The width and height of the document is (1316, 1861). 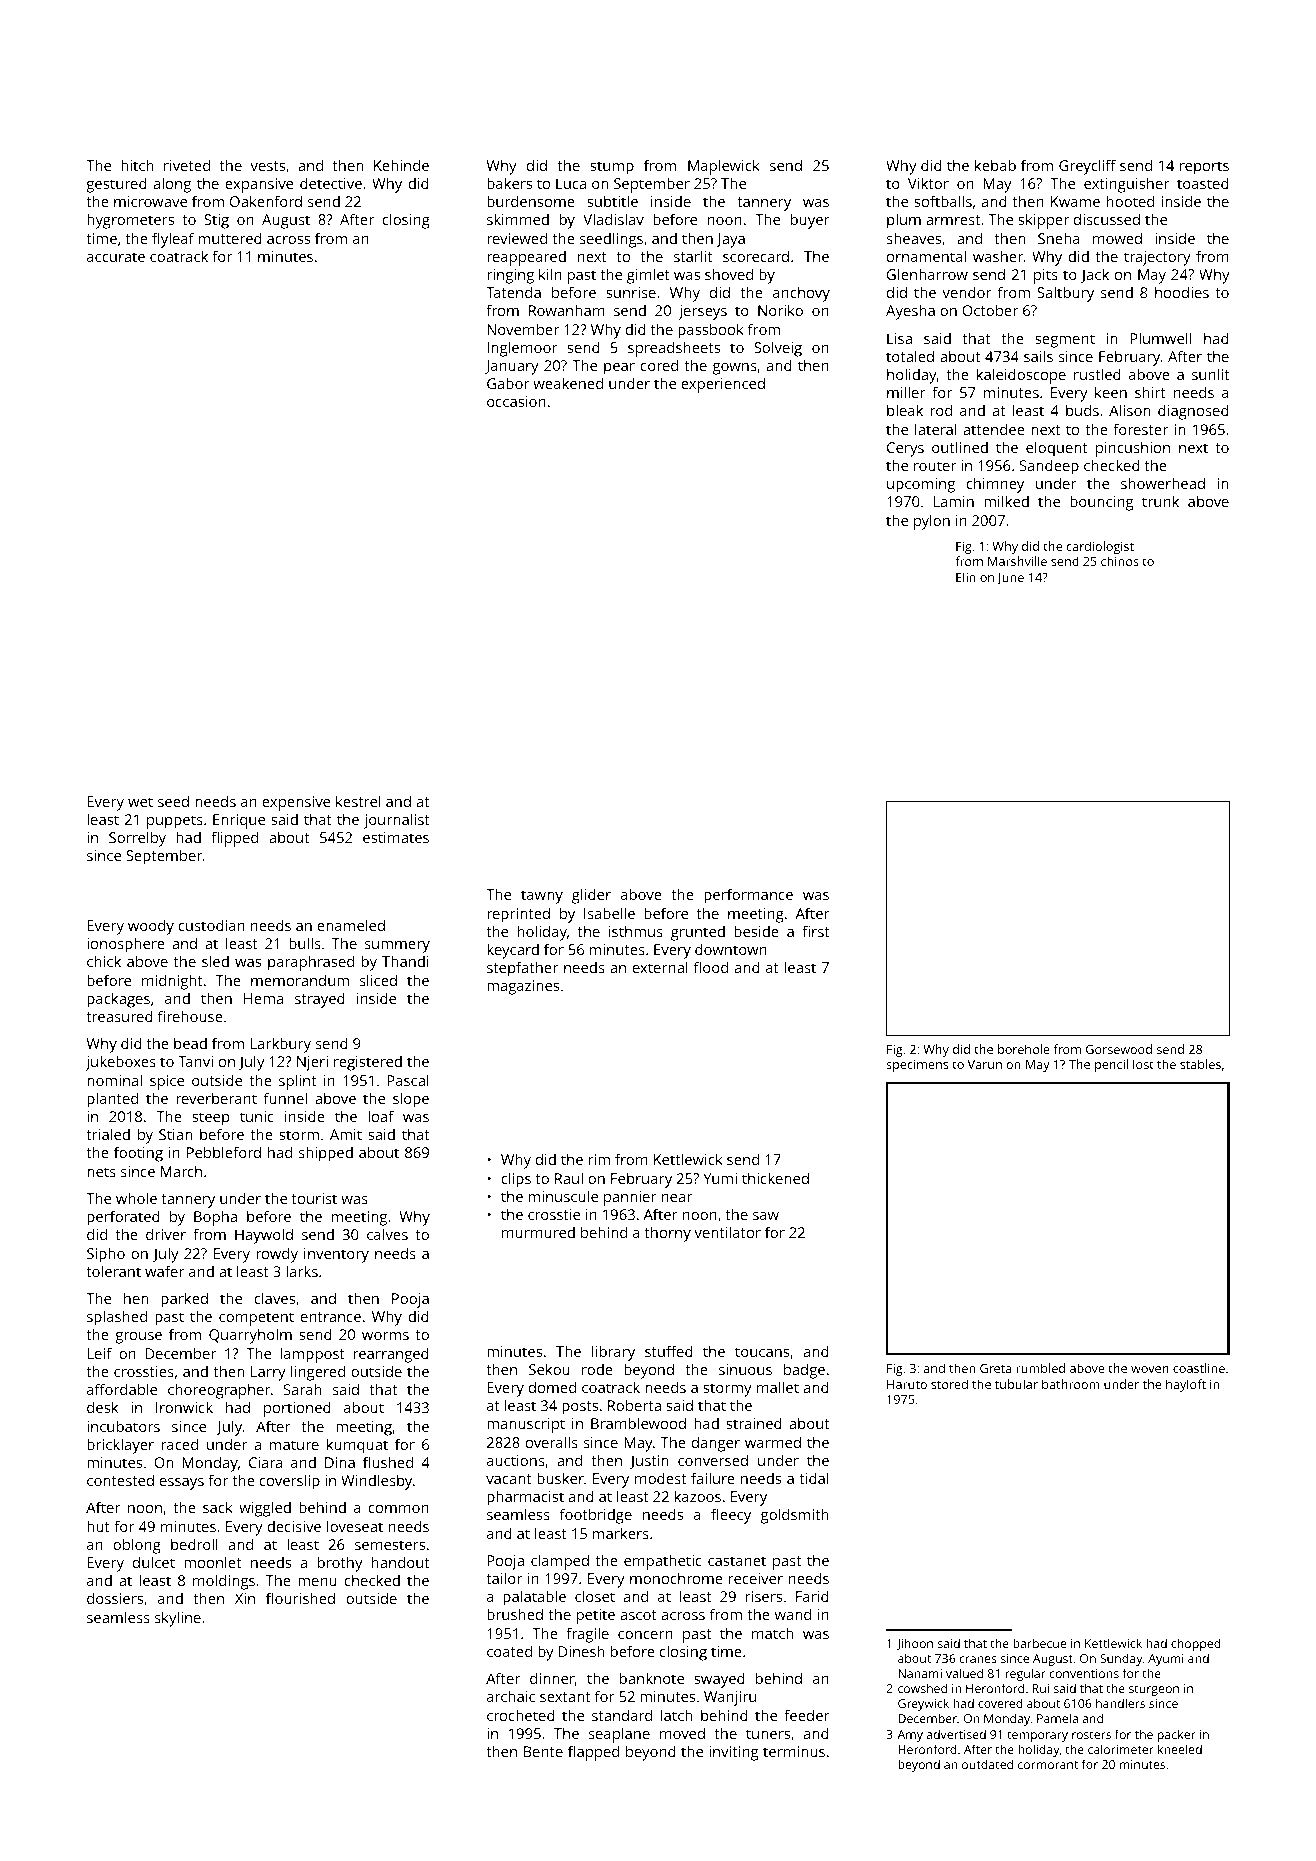 What do you see at coordinates (137, 839) in the document?
I see `Sorrelby` at bounding box center [137, 839].
